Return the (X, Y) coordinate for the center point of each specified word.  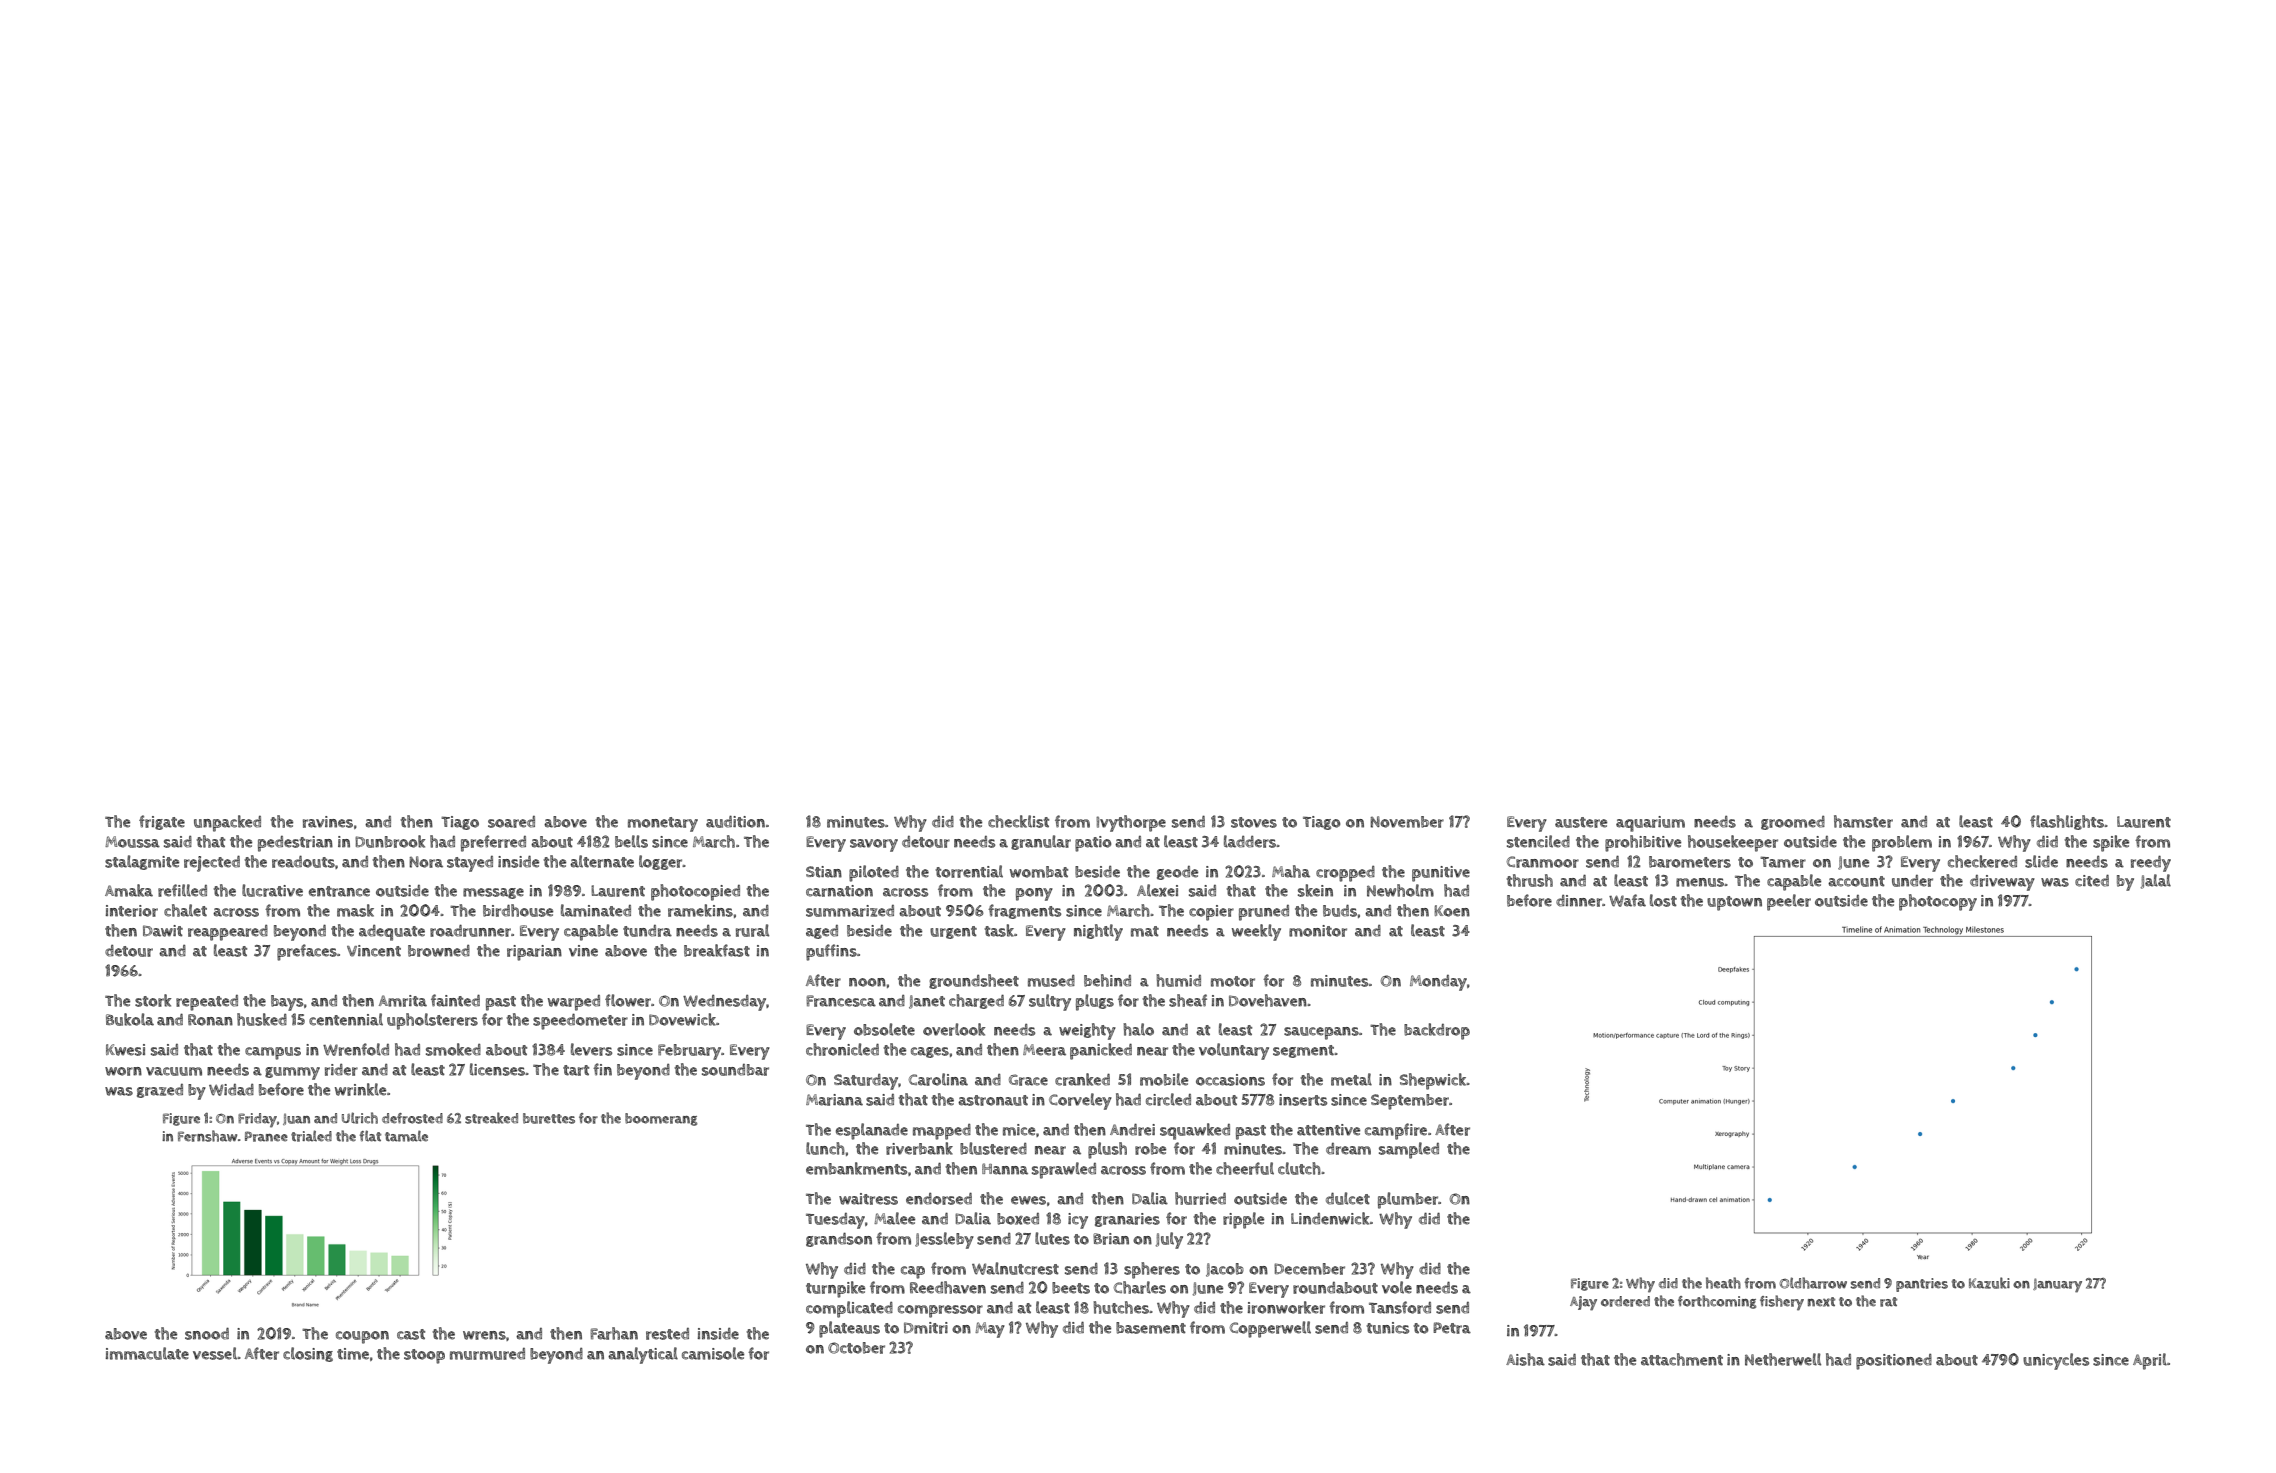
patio (1093, 844)
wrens (484, 1335)
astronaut (993, 1100)
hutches (1121, 1307)
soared (511, 822)
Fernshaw (207, 1136)
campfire (1396, 1131)
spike (2111, 843)
